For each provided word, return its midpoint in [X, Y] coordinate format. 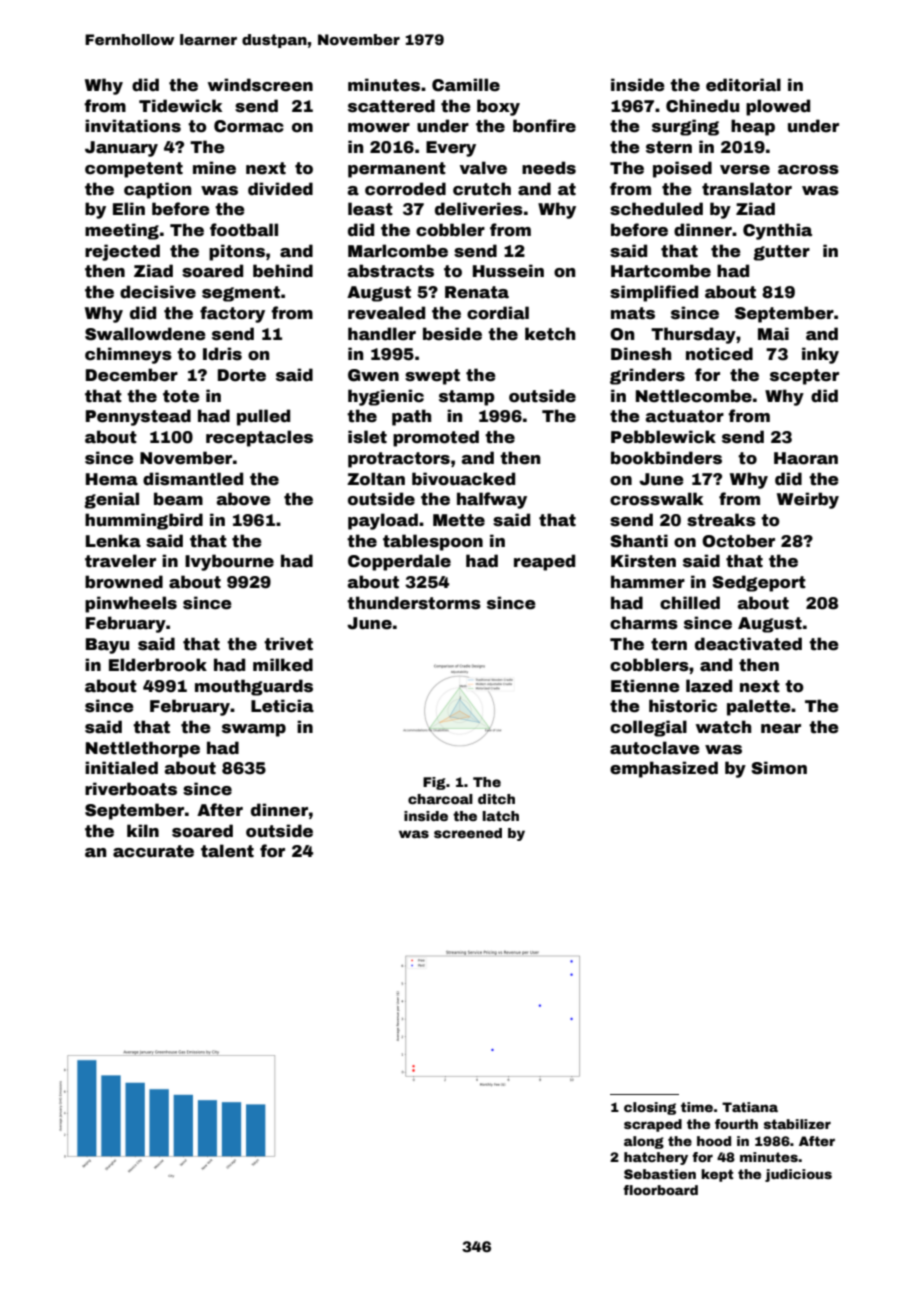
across [808, 170]
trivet [288, 644]
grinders [647, 376]
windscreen [260, 85]
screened [468, 833]
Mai [773, 334]
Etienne [645, 686]
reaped [544, 562]
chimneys [128, 355]
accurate [153, 851]
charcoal [440, 799]
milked [283, 665]
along [644, 1142]
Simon [779, 768]
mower [379, 128]
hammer [648, 582]
